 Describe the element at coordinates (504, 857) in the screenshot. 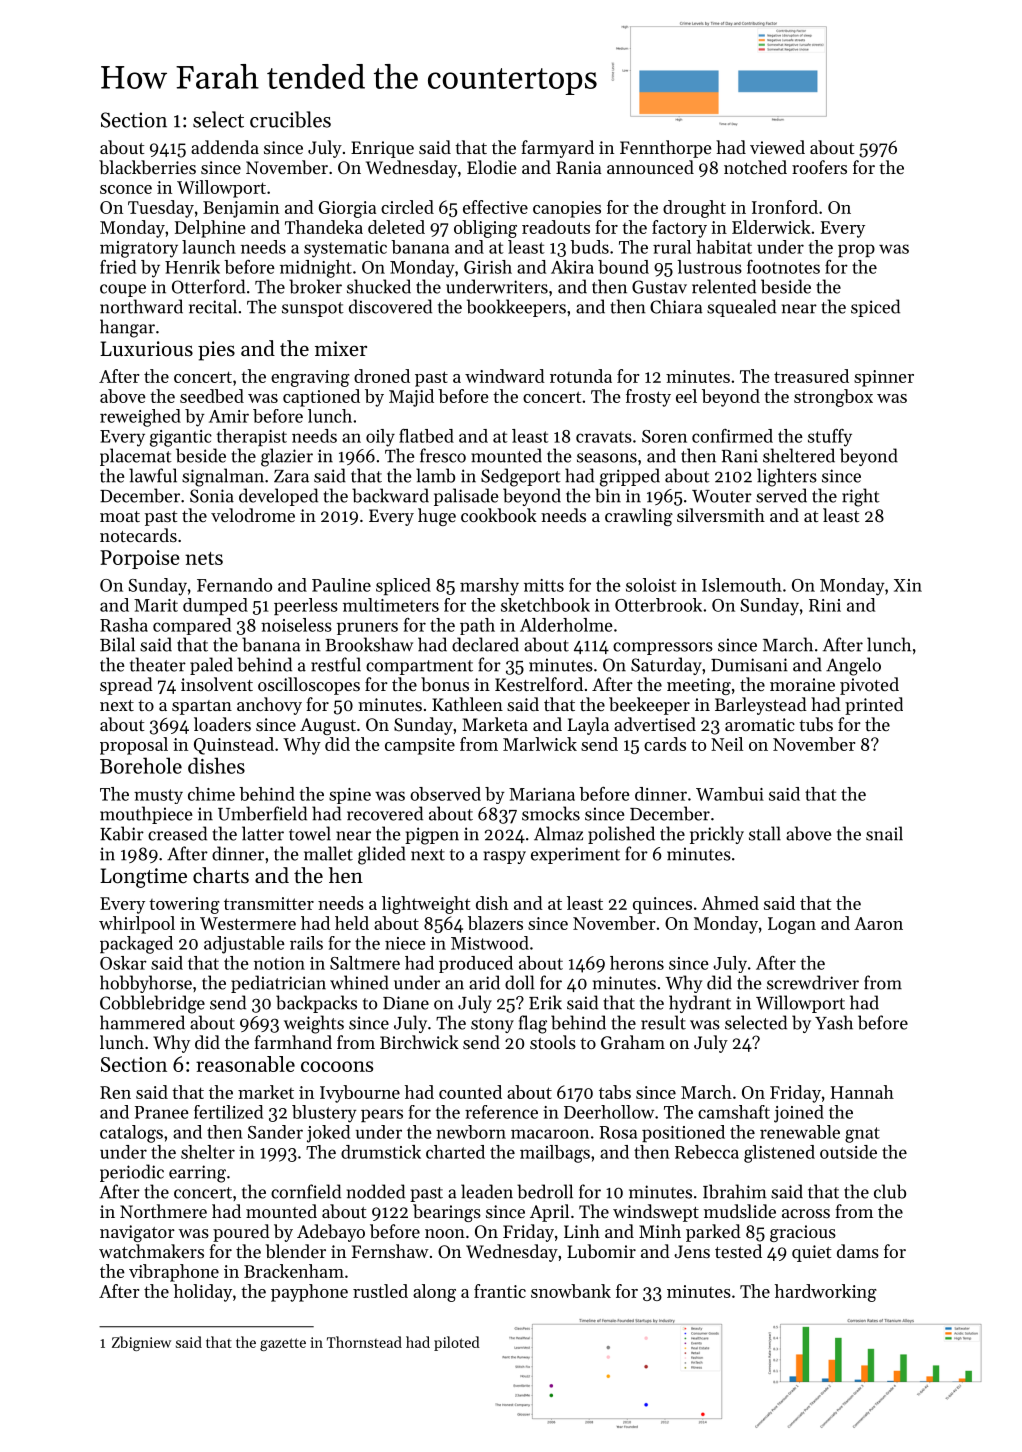

I see `raspy` at that location.
